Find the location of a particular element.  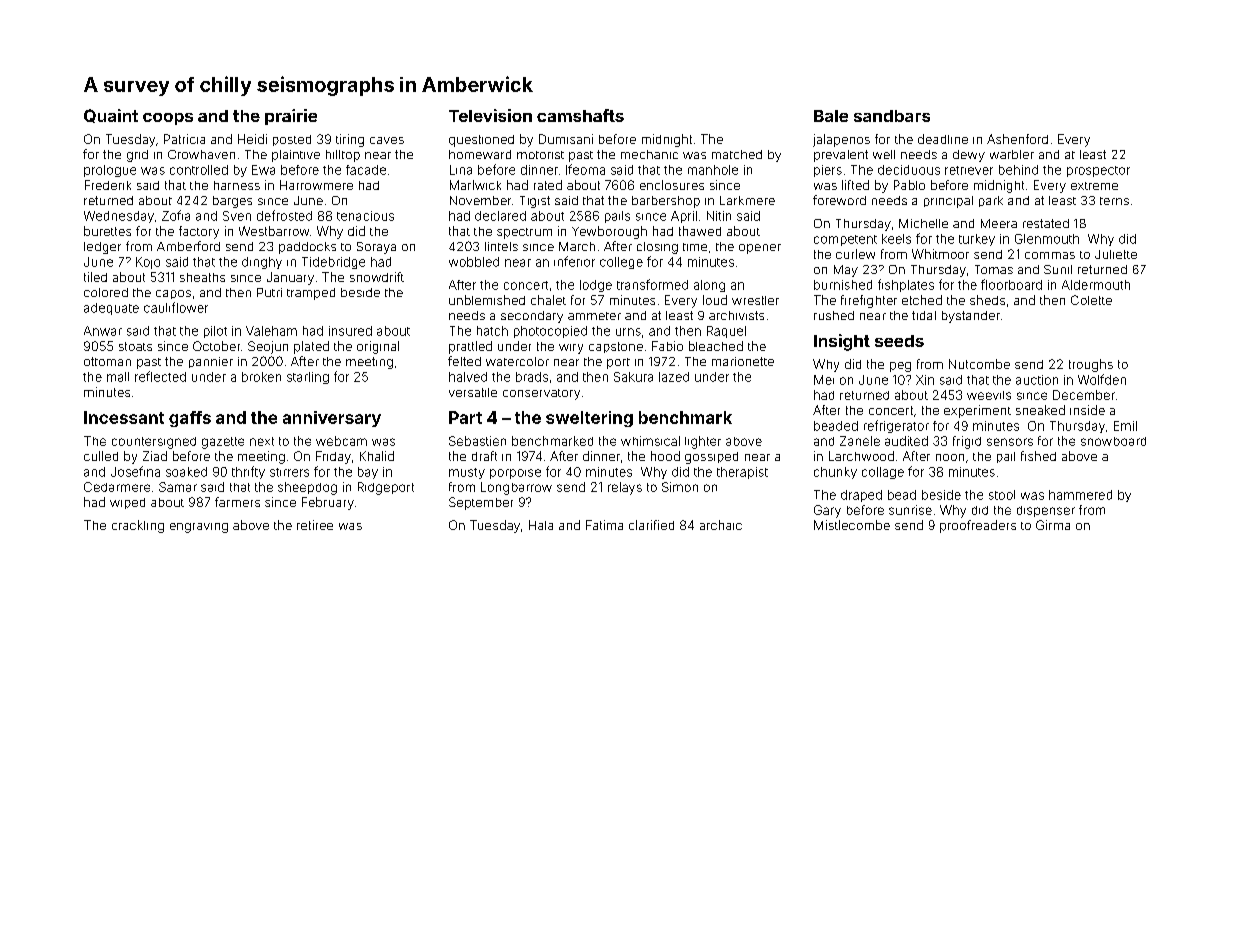

sandbars is located at coordinates (892, 116).
